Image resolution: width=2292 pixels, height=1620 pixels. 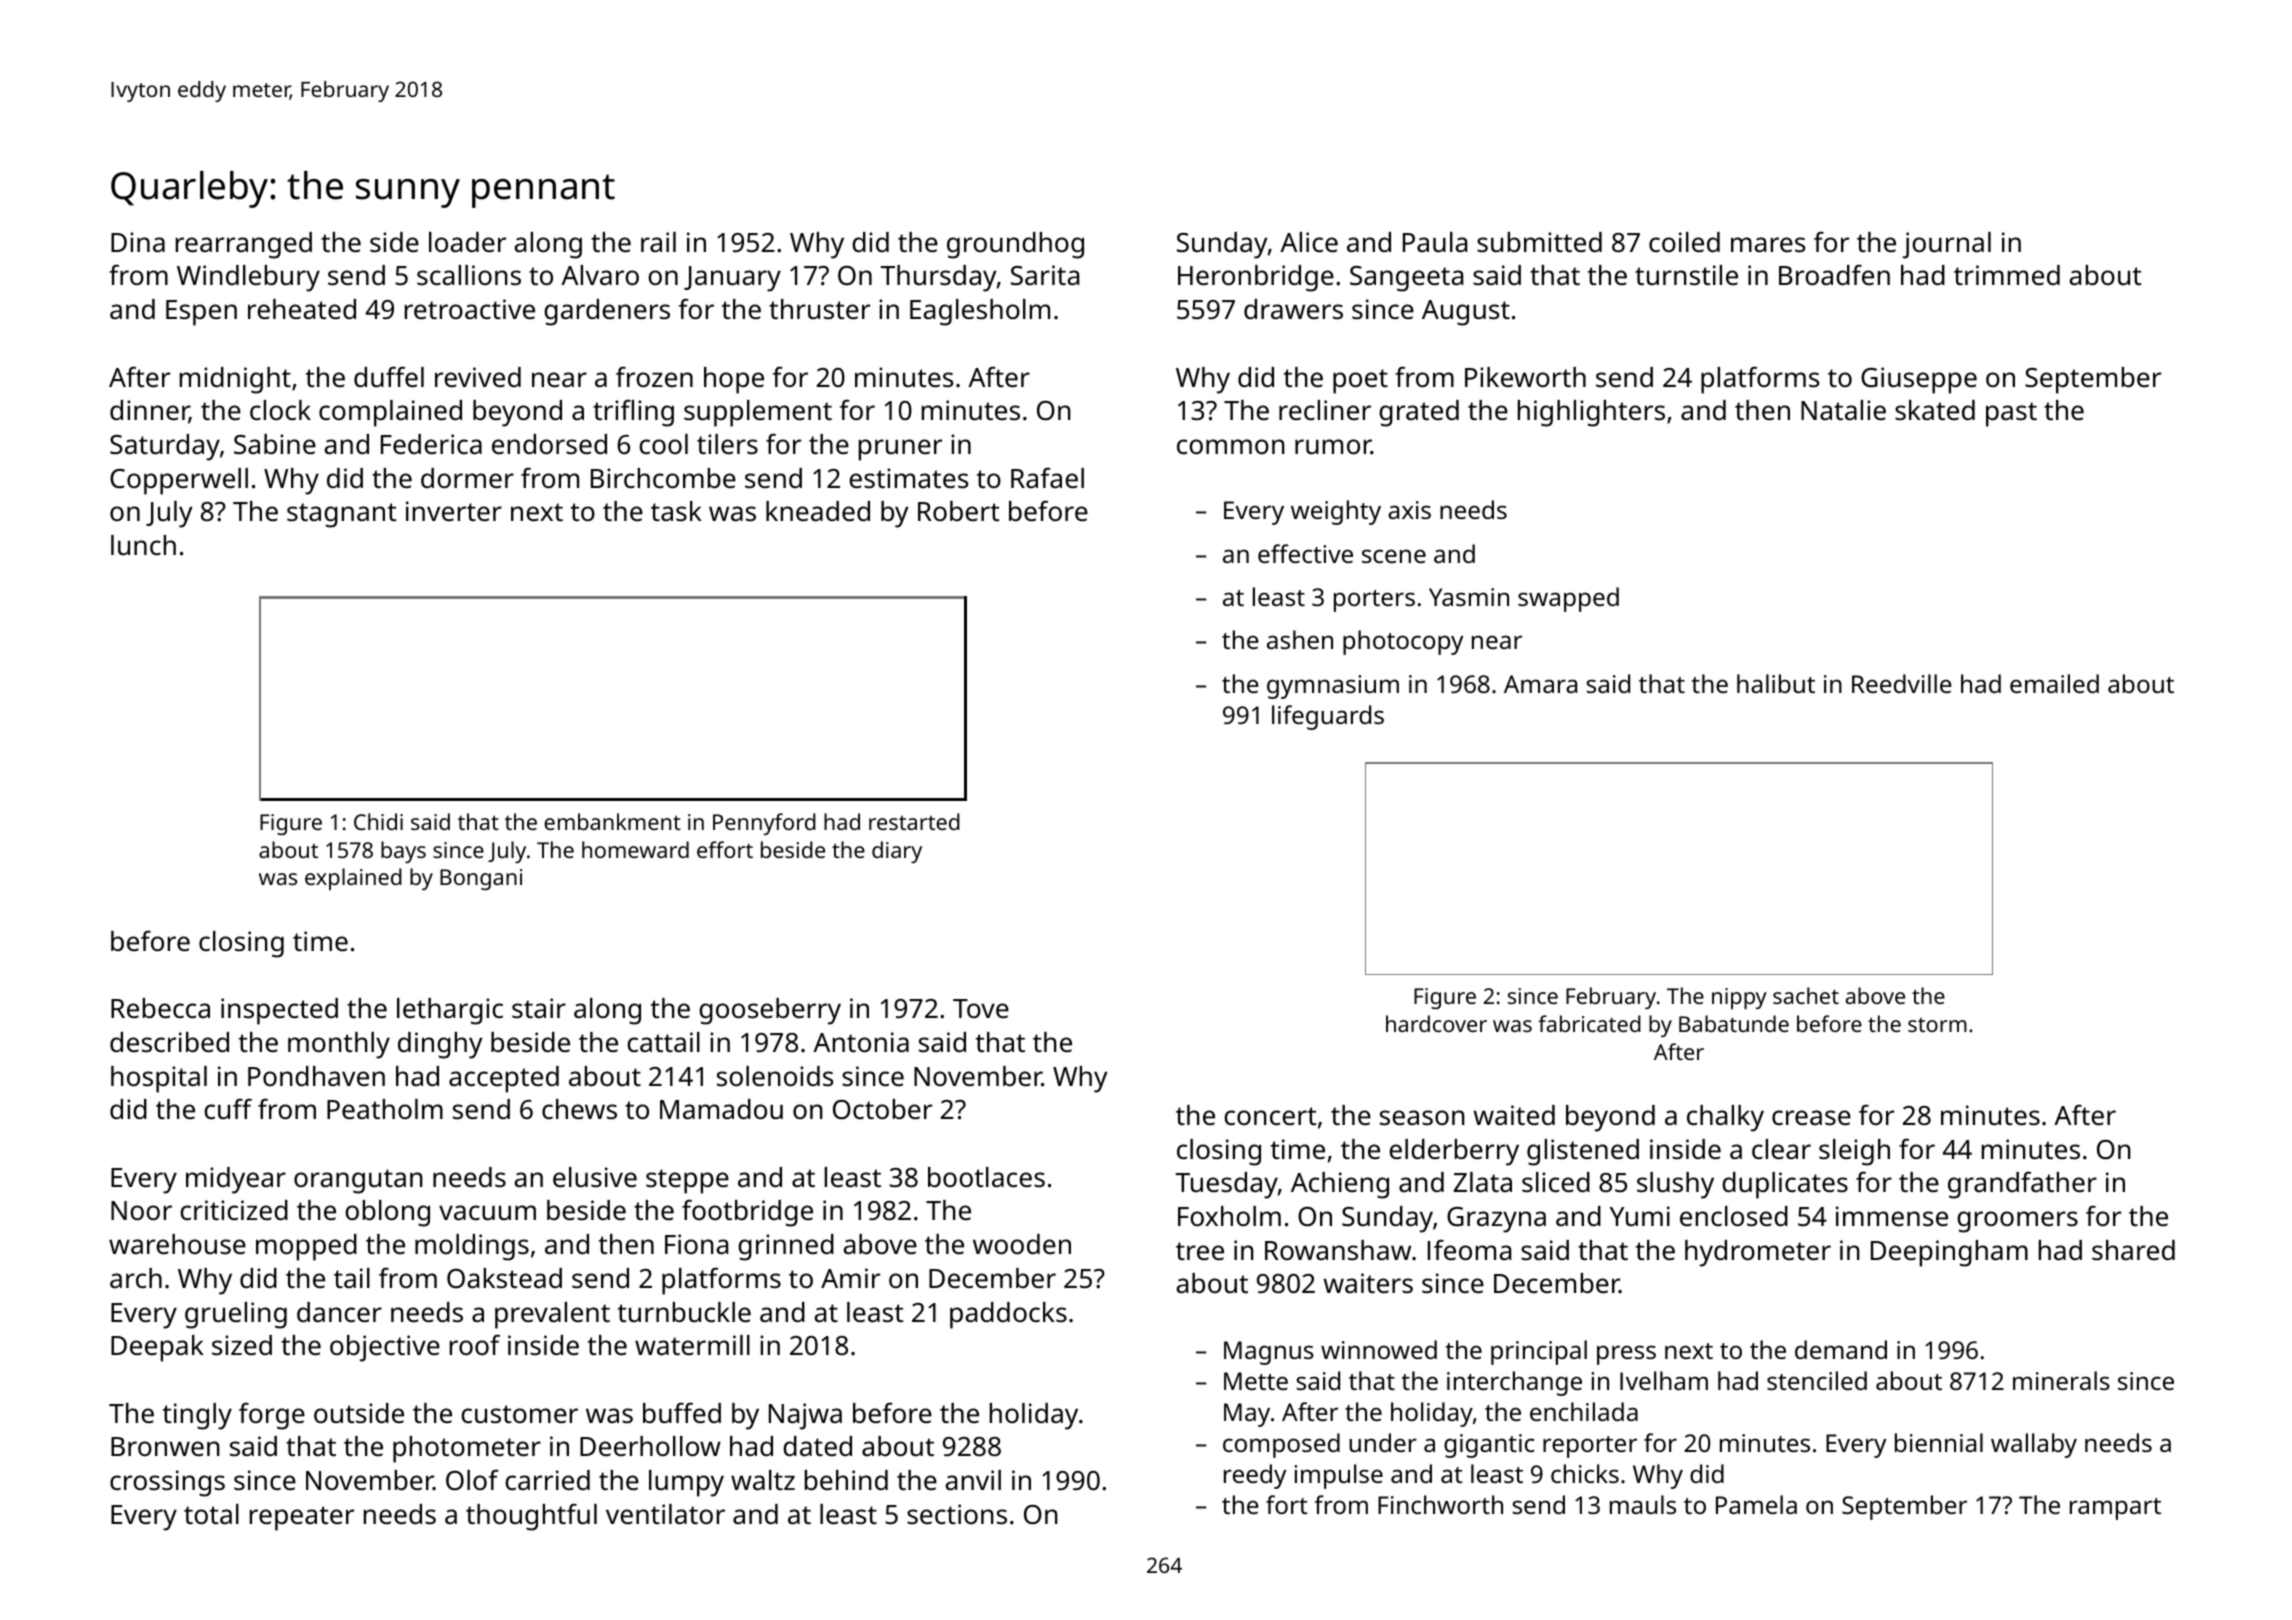 I want to click on emailed, so click(x=2054, y=683).
